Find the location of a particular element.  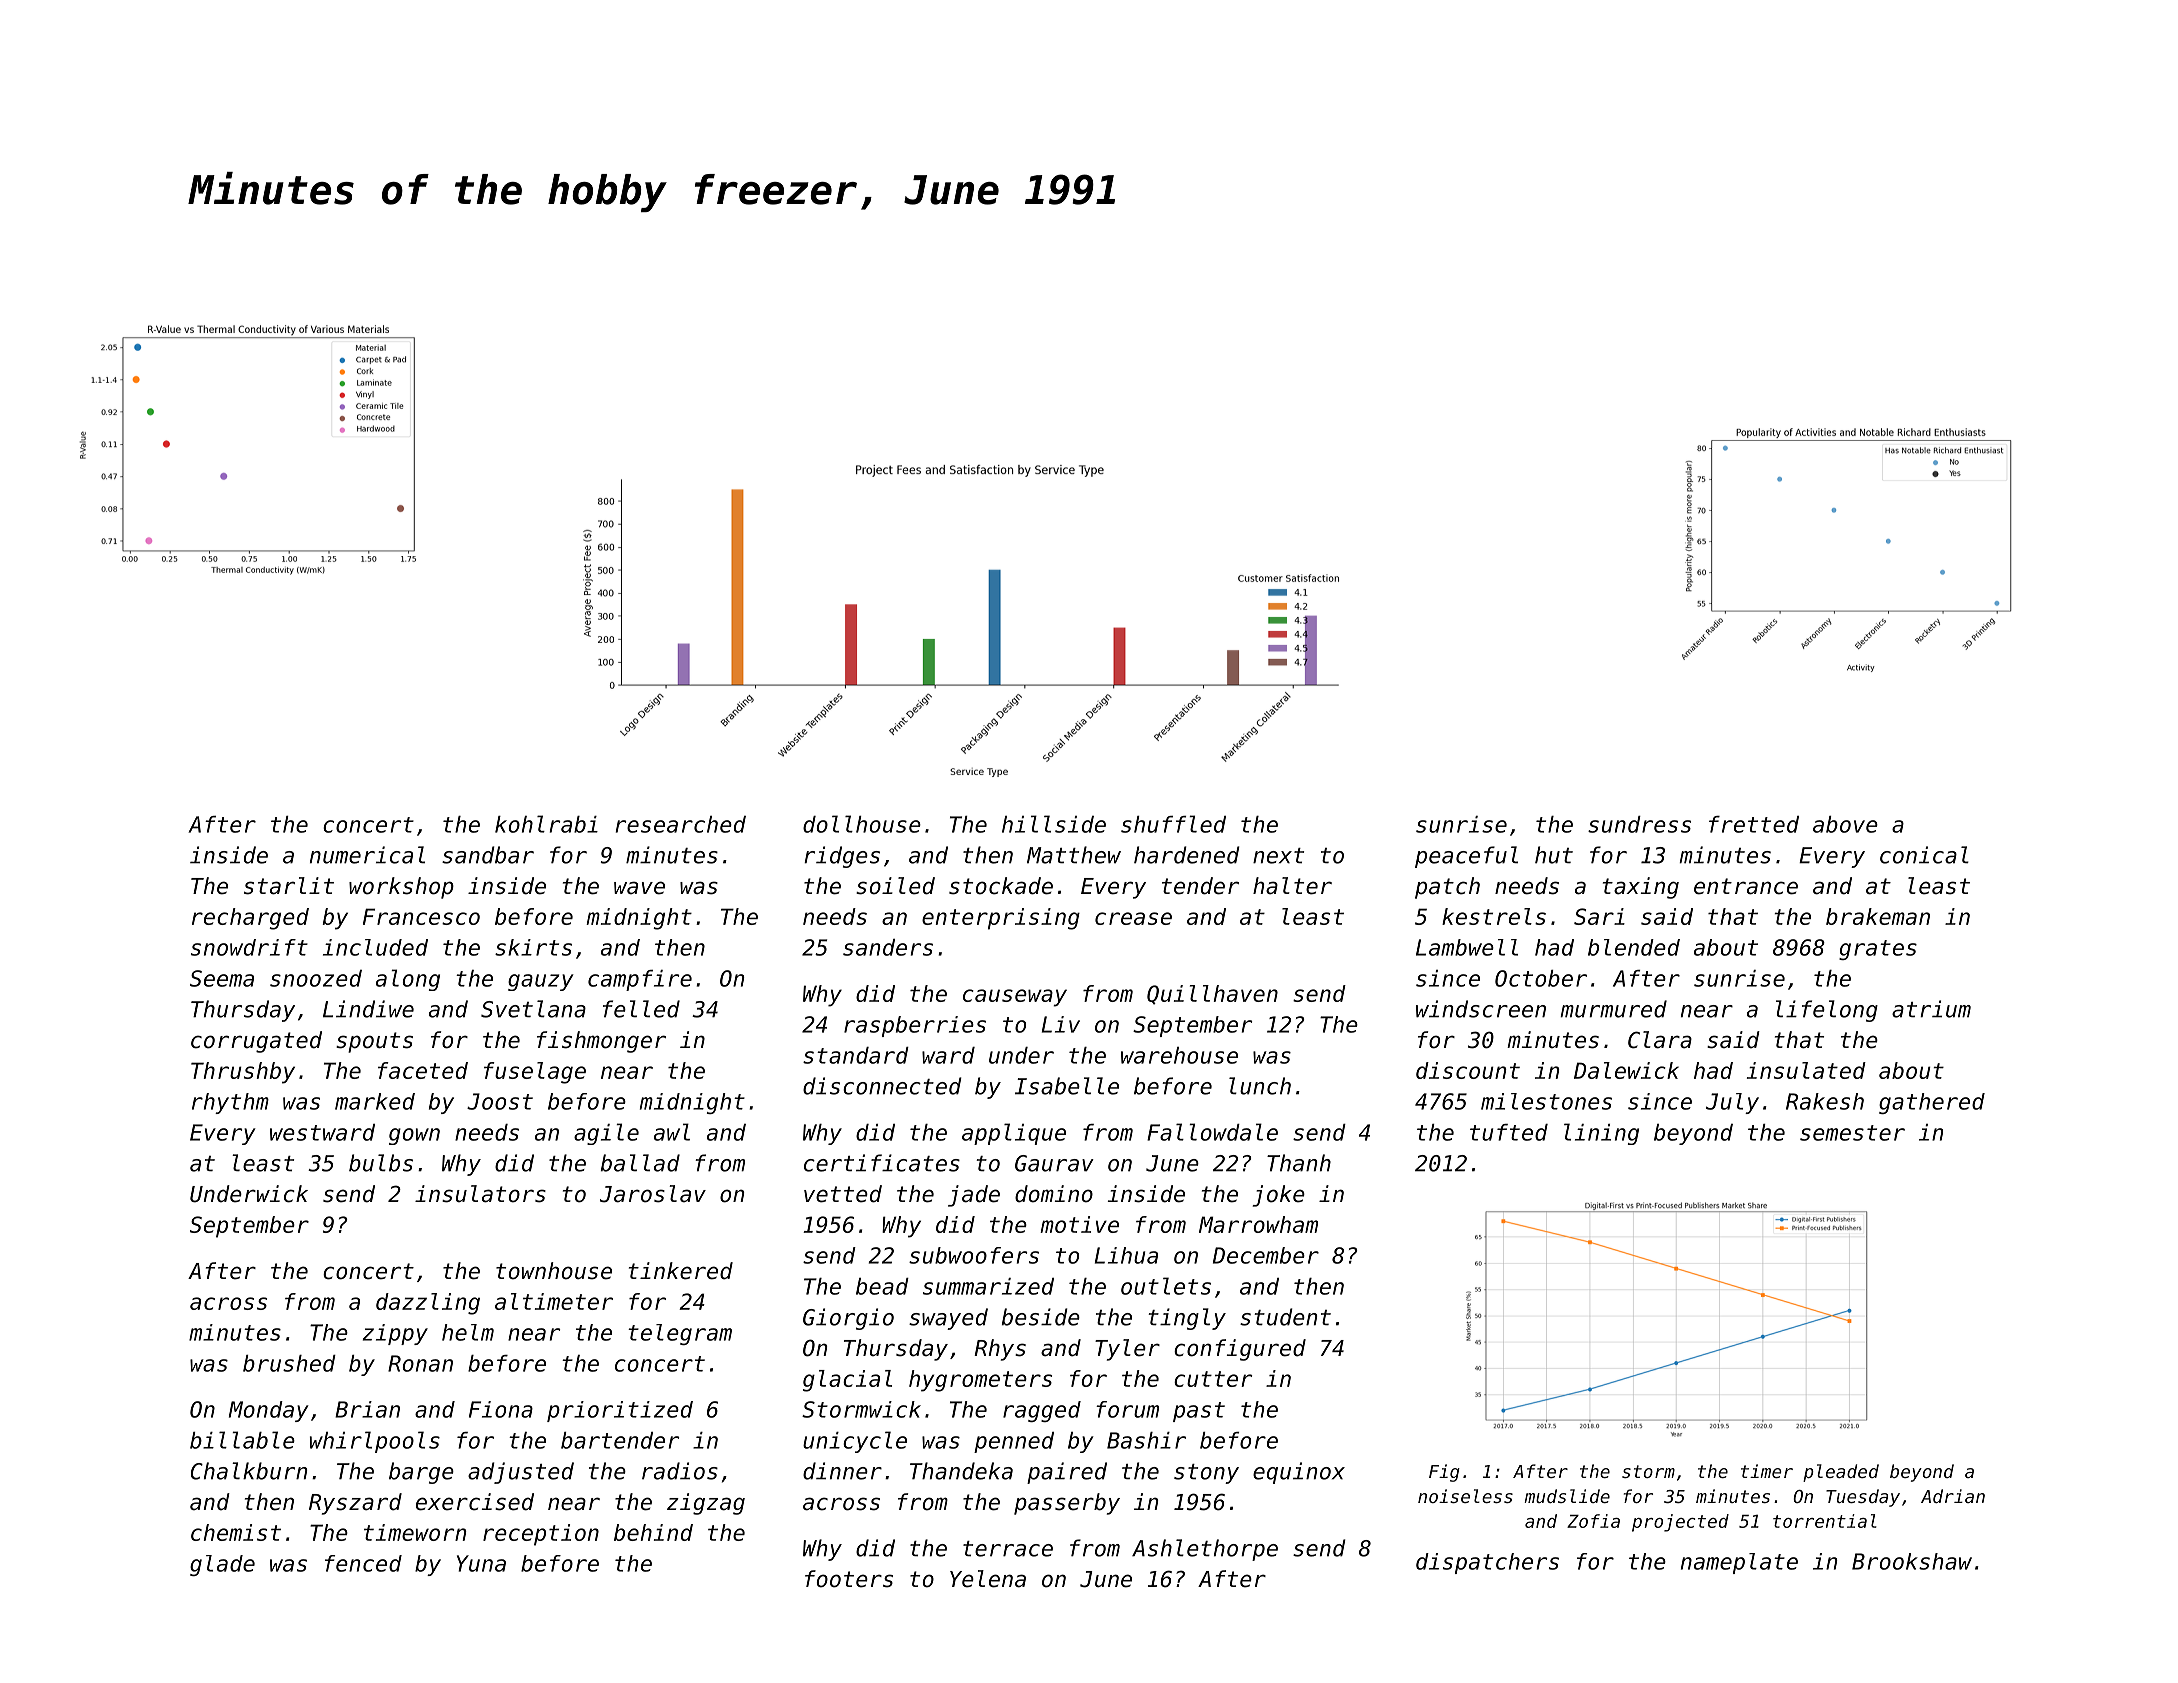

Clara is located at coordinates (1660, 1040).
